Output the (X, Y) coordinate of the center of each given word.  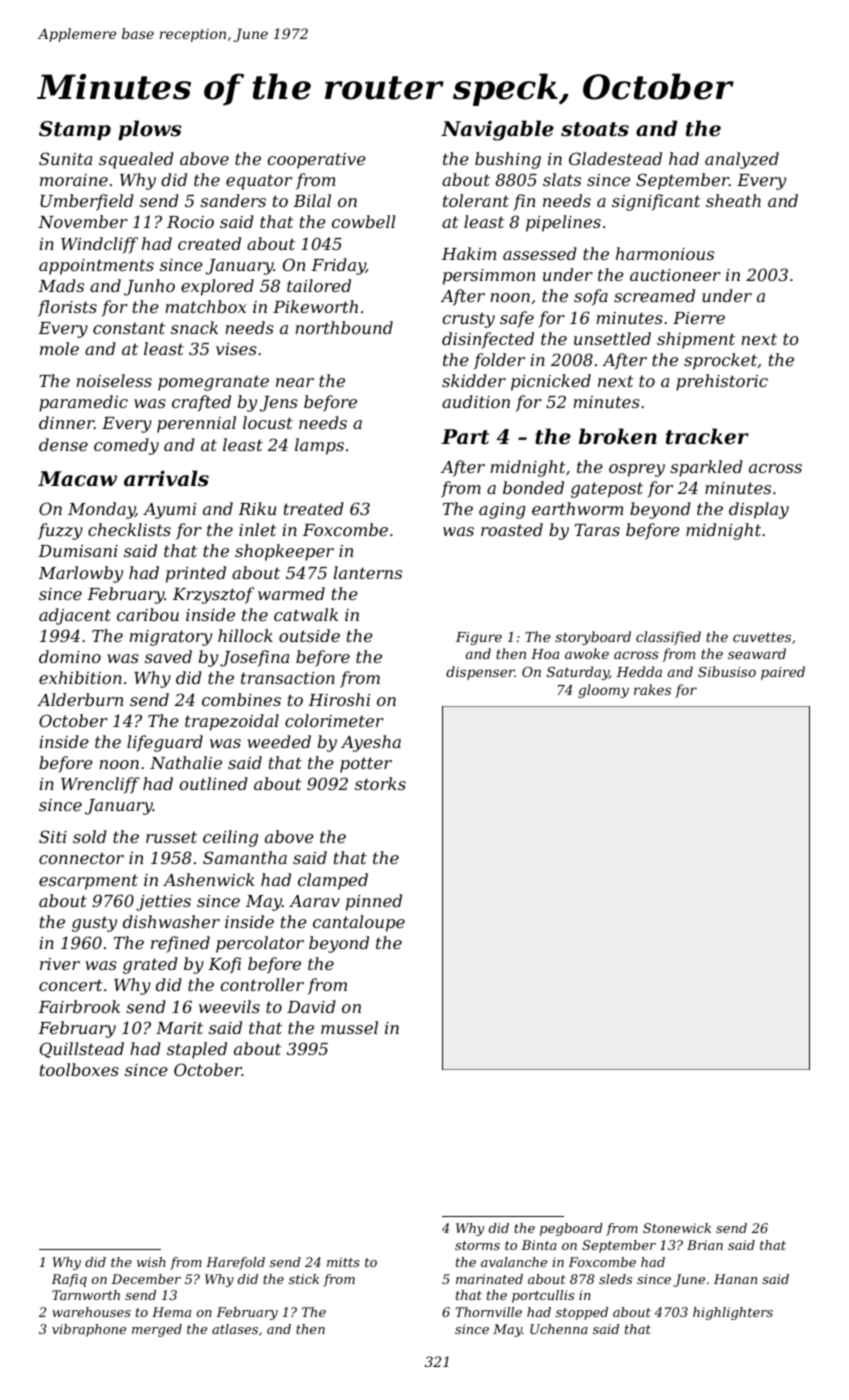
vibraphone (89, 1330)
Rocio (190, 222)
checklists (129, 529)
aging (502, 511)
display (759, 510)
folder (499, 361)
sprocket (720, 361)
